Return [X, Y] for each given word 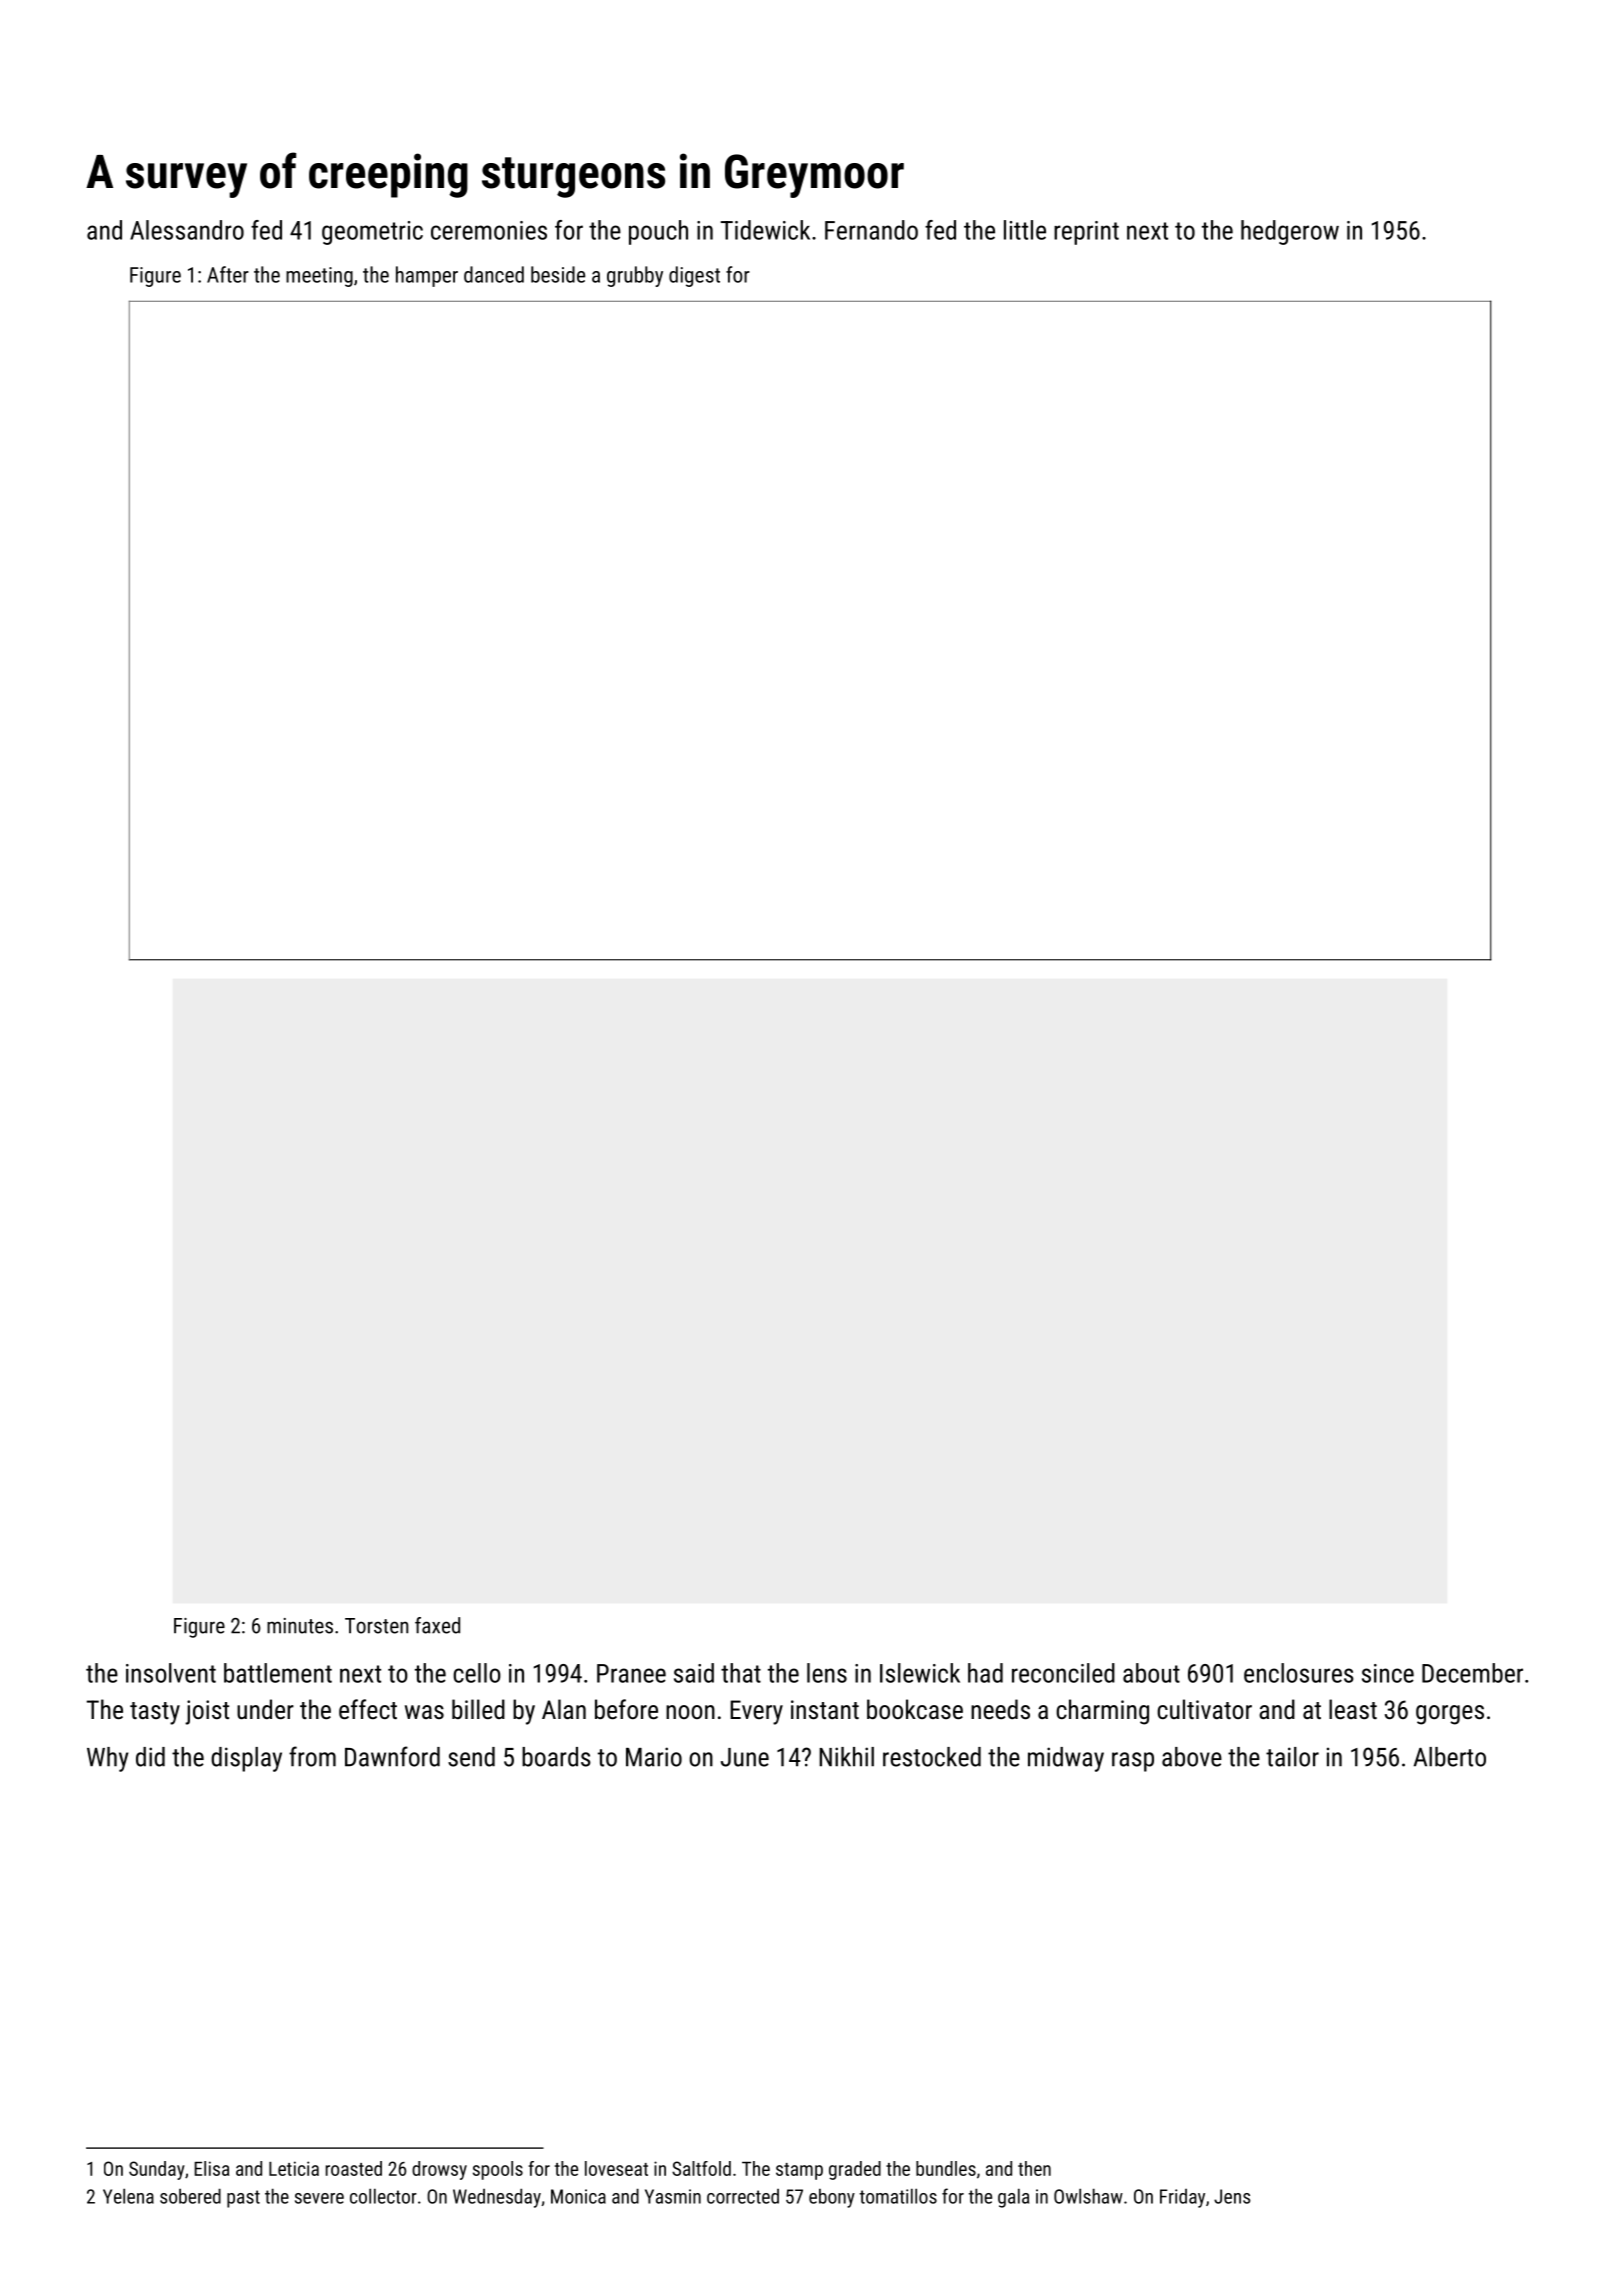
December [1472, 1673]
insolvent [171, 1673]
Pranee [631, 1673]
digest [694, 276]
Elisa [211, 2168]
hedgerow [1290, 232]
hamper [427, 276]
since [1388, 1673]
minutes [300, 1626]
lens [827, 1673]
